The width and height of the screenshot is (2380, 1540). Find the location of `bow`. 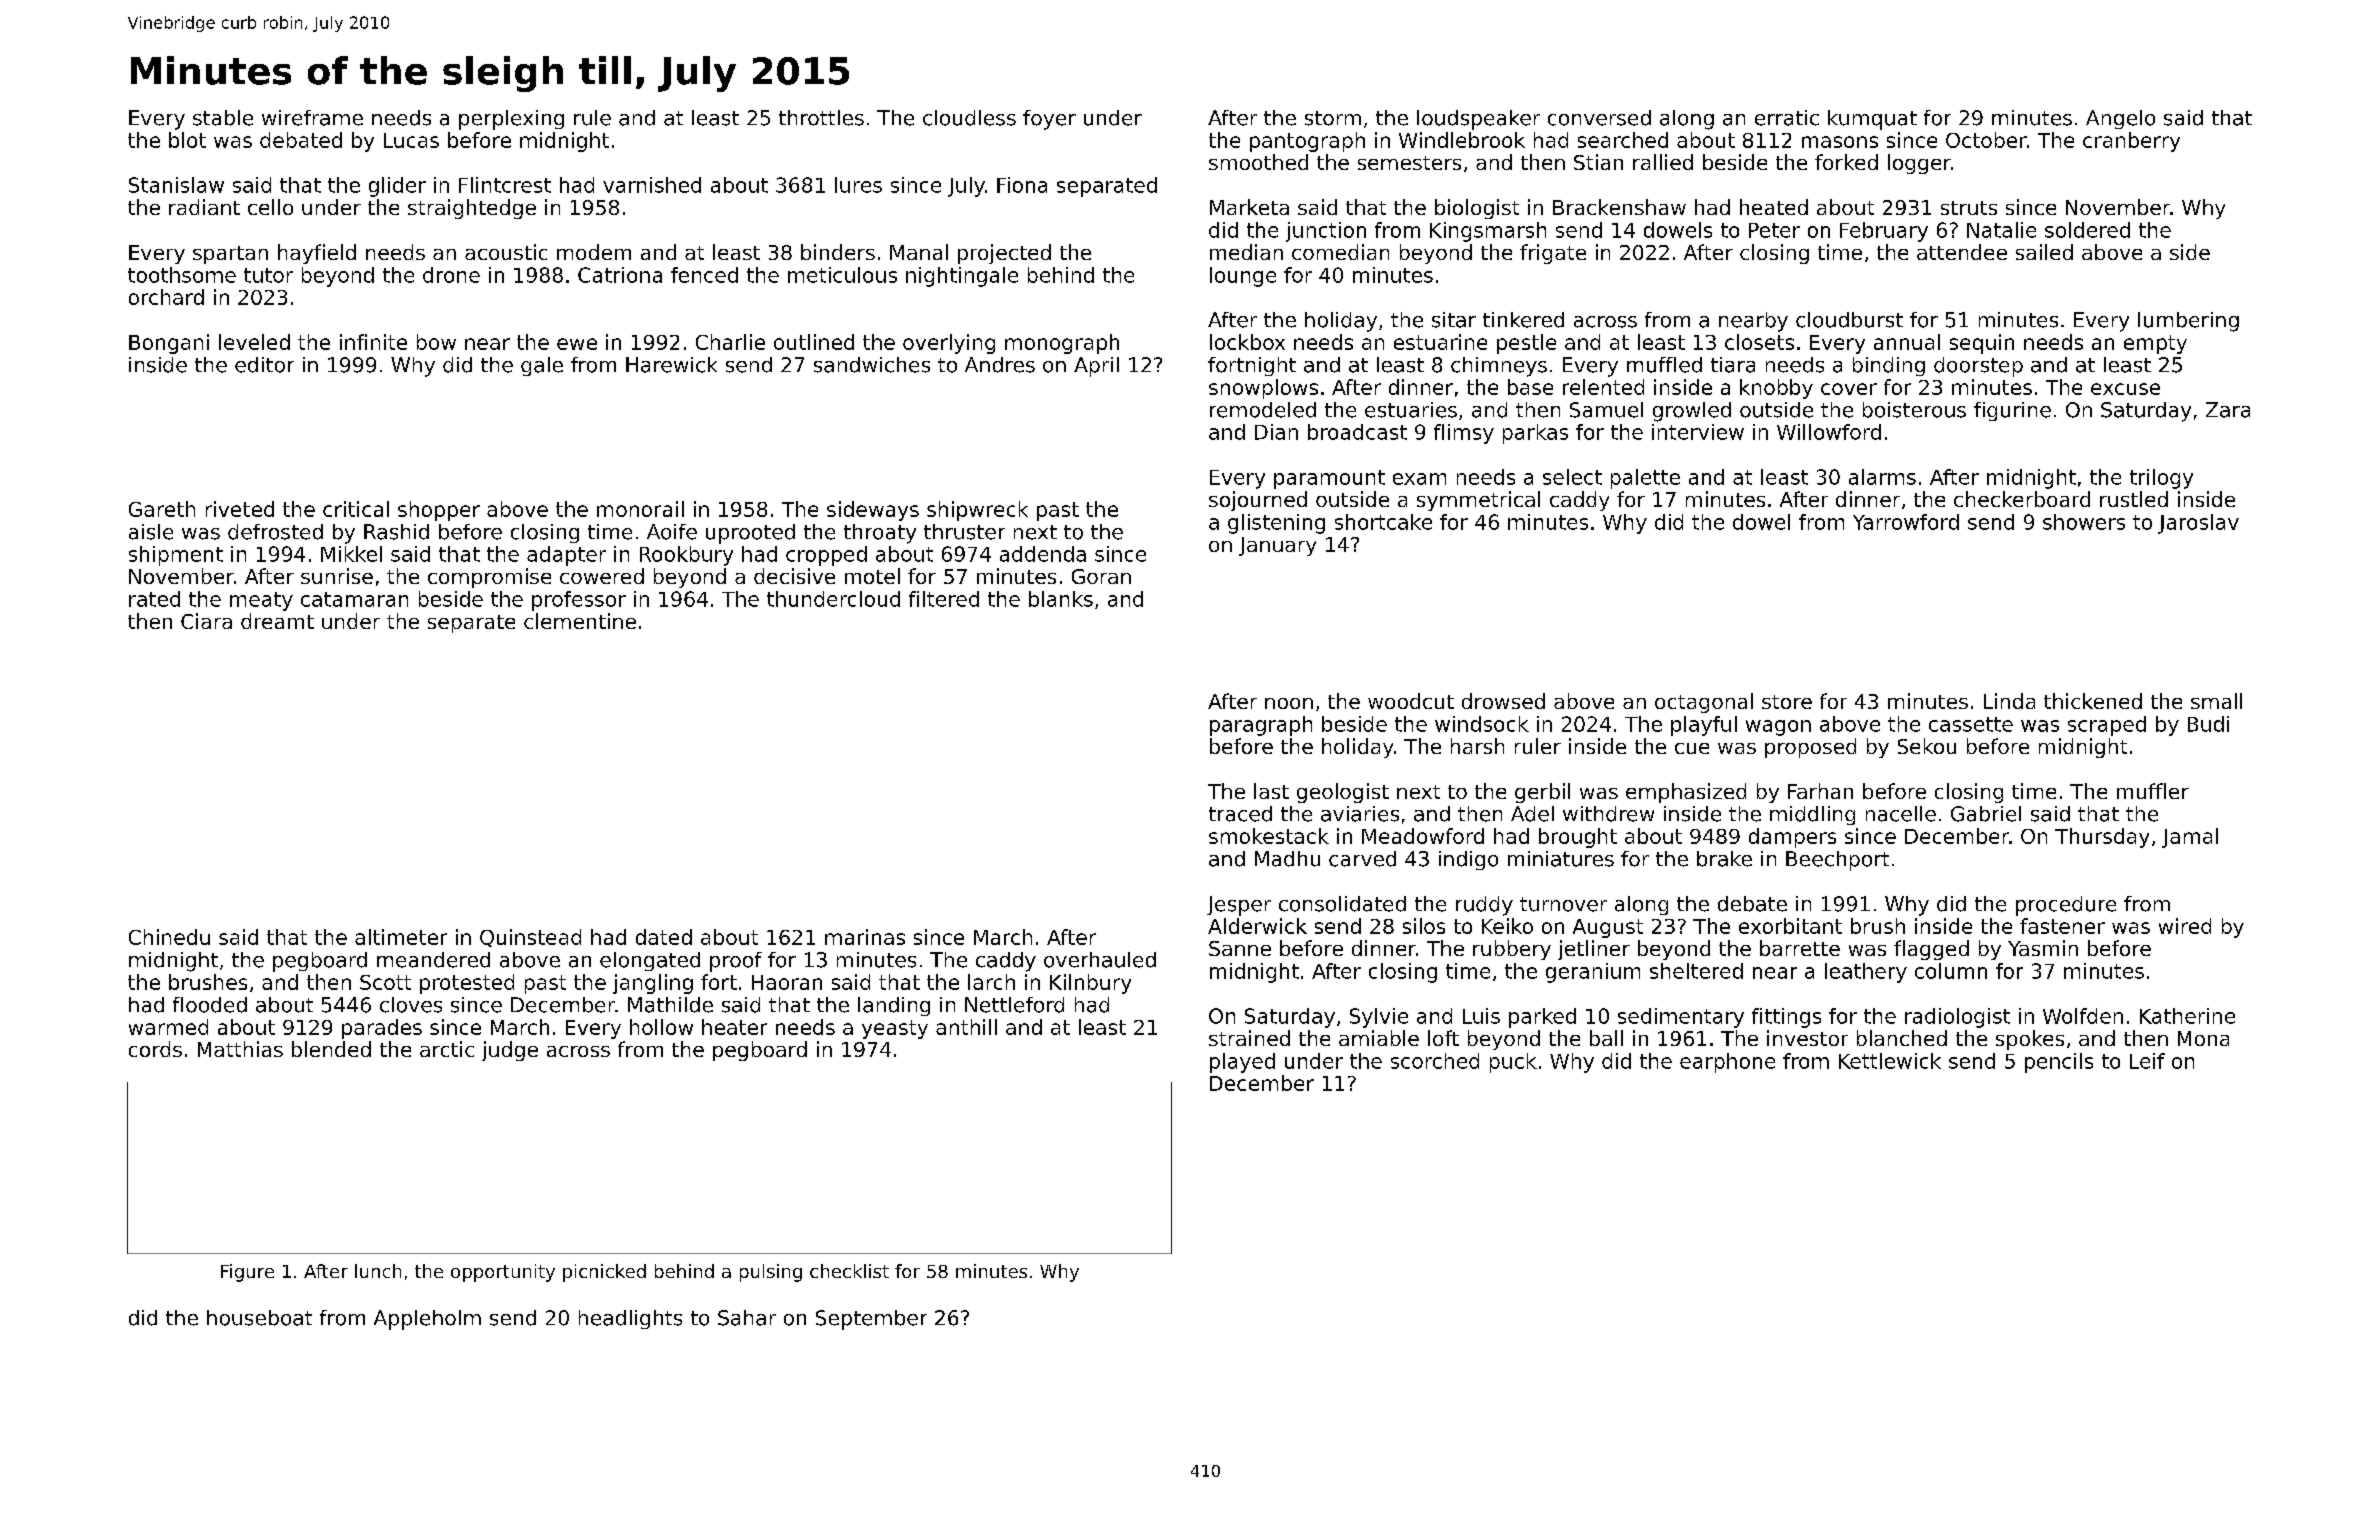

bow is located at coordinates (436, 342).
